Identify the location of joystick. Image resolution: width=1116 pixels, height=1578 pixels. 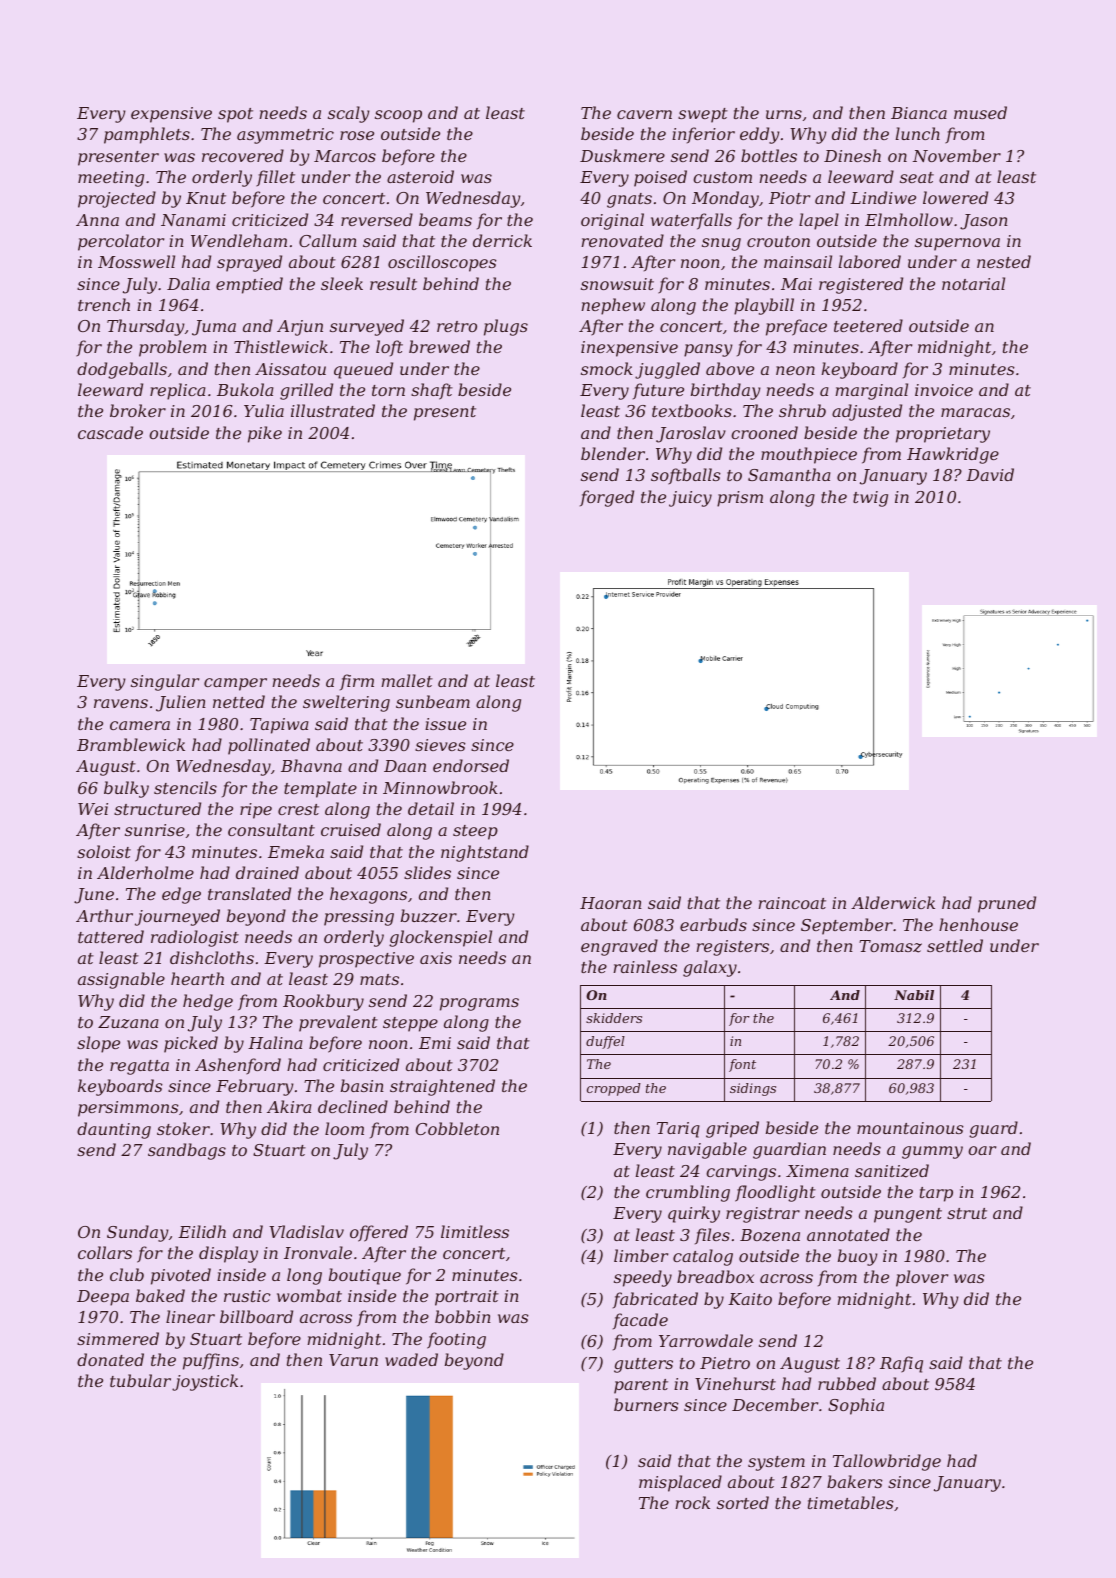
(205, 1382).
